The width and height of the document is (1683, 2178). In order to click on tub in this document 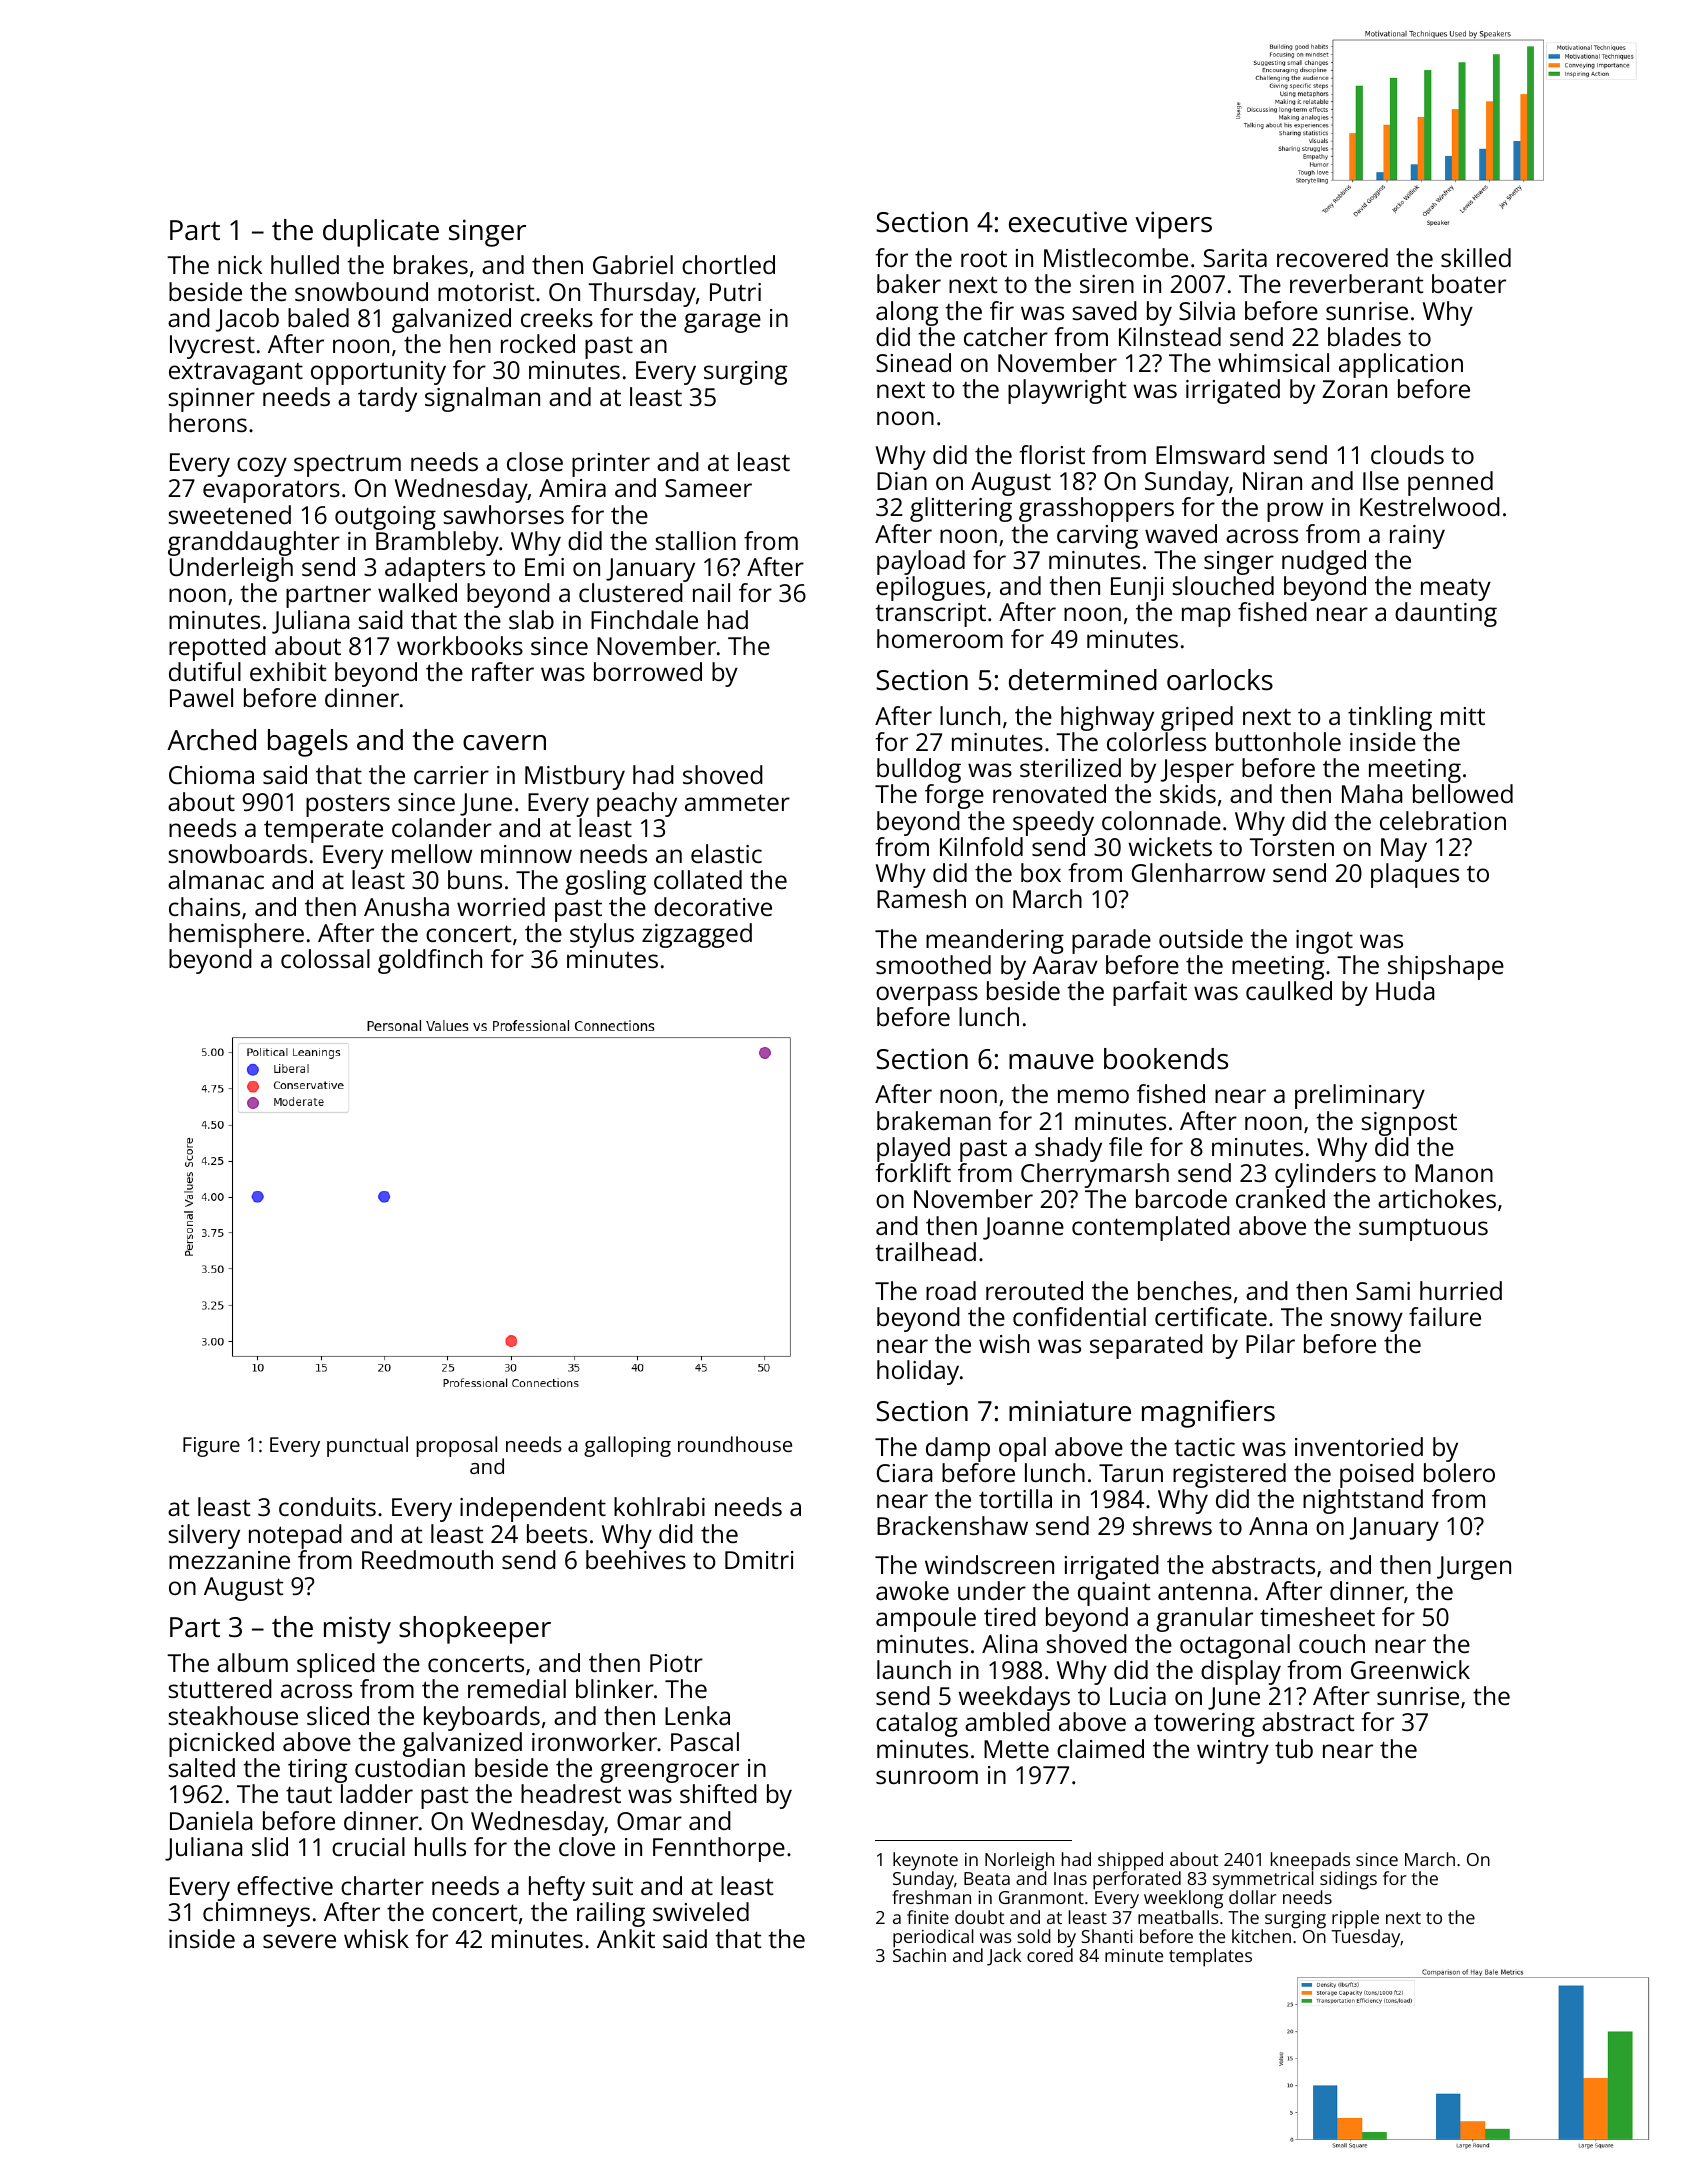, I will do `click(1294, 1748)`.
